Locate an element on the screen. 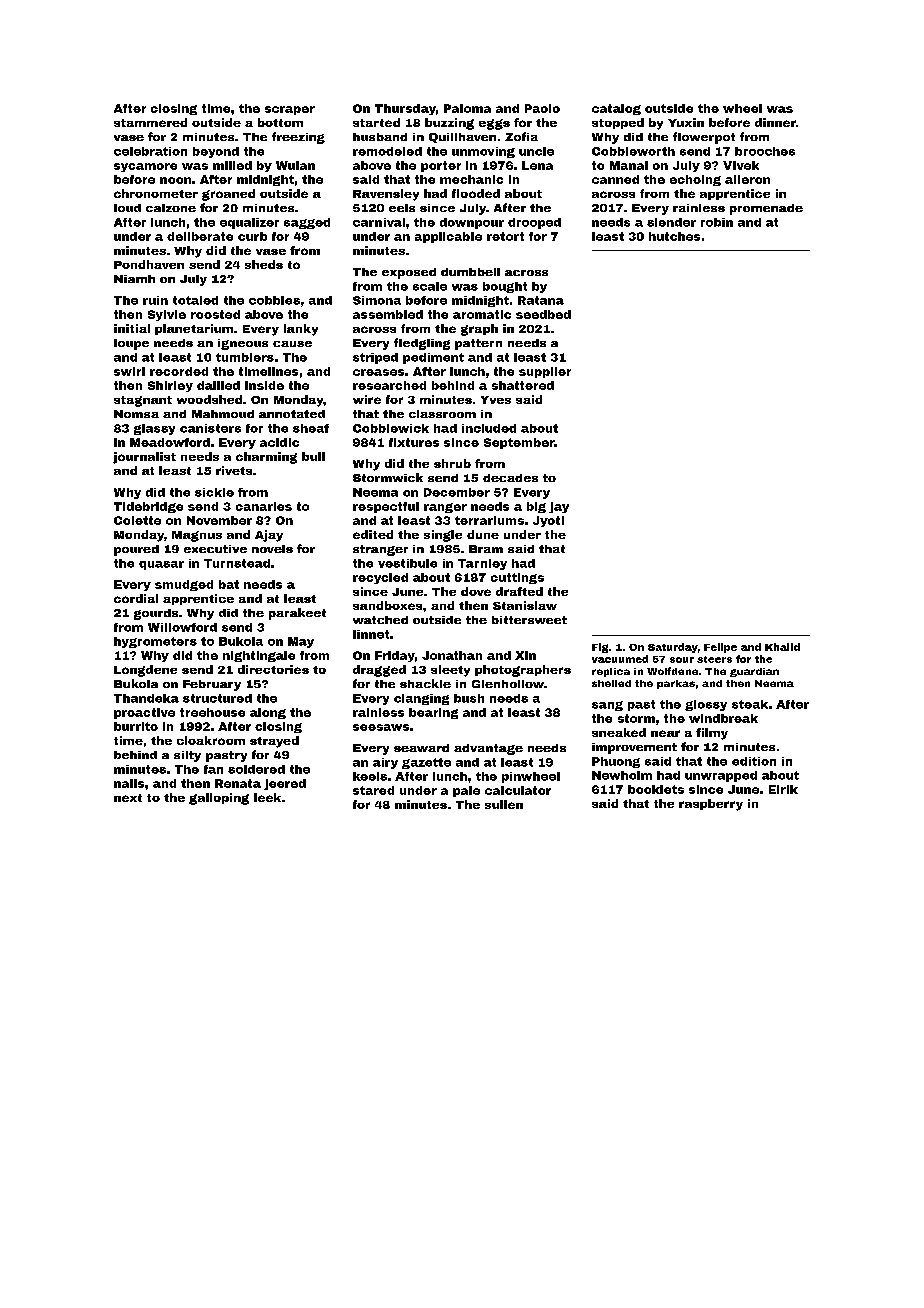 This screenshot has height=1308, width=924. retort is located at coordinates (505, 236).
